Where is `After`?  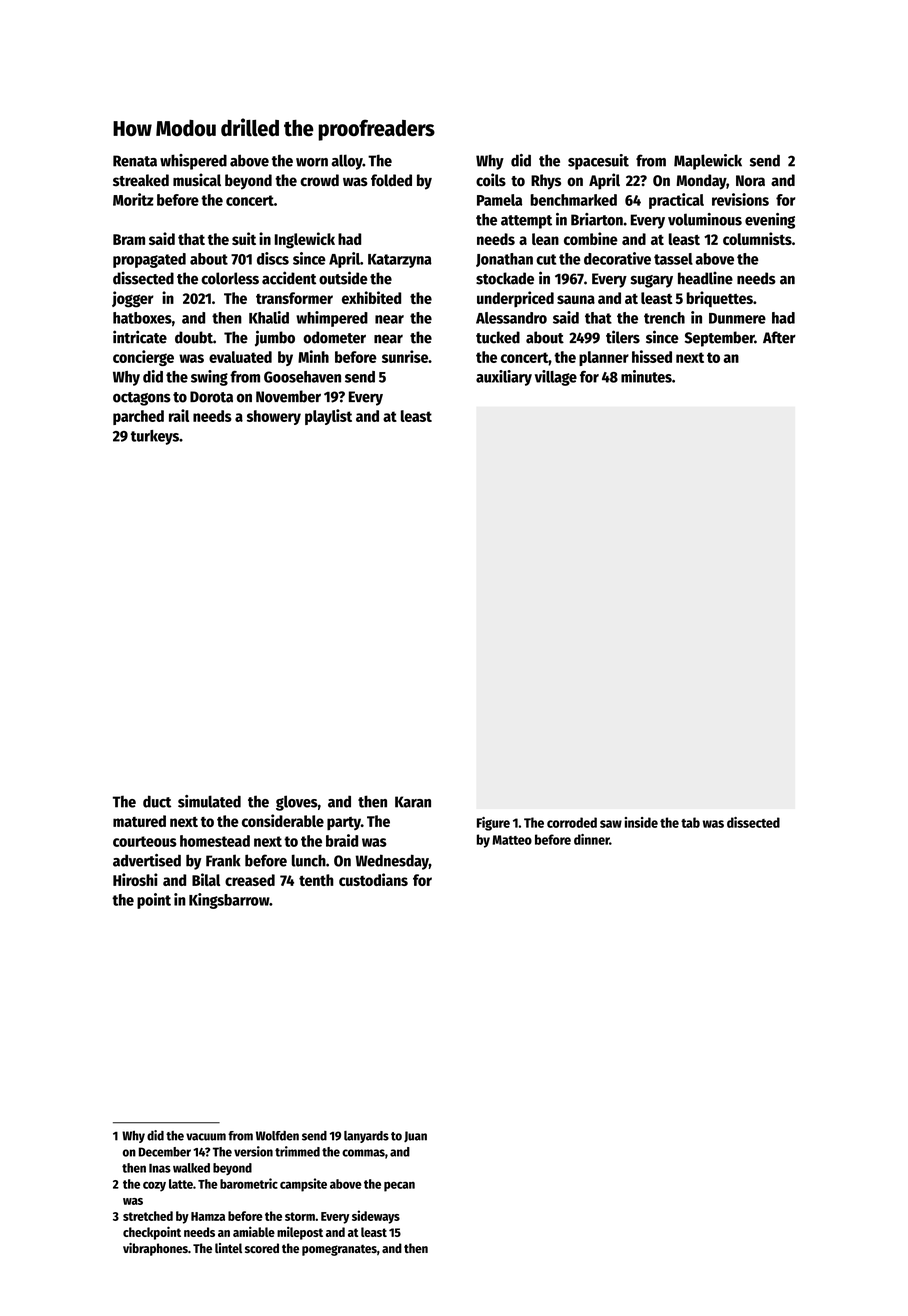 After is located at coordinates (779, 337).
